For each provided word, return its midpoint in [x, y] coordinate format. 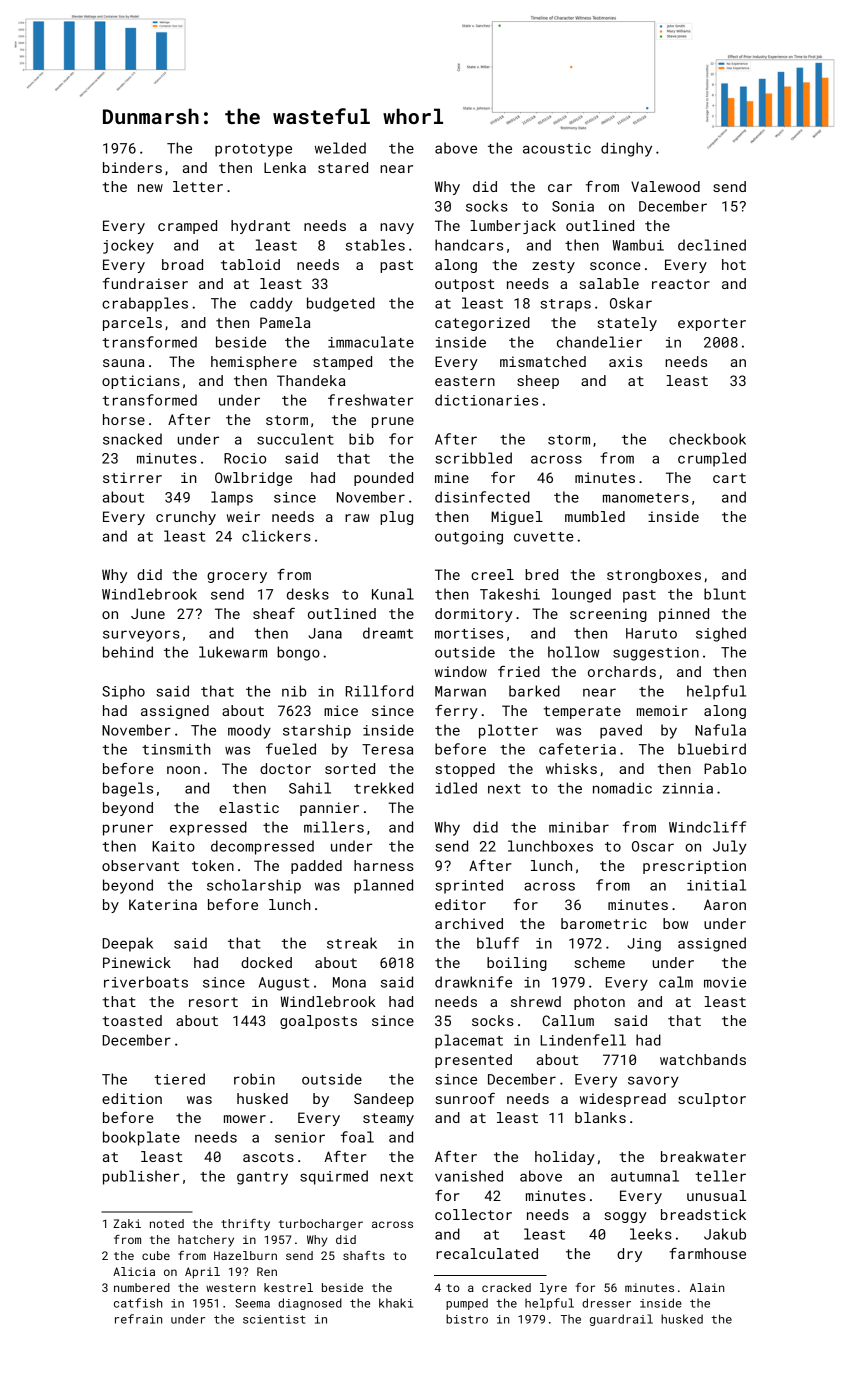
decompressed [262, 847]
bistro [467, 1319]
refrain [138, 1319]
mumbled [595, 516]
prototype [253, 150]
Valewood [665, 186]
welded [340, 148]
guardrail [621, 1320]
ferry [456, 712]
